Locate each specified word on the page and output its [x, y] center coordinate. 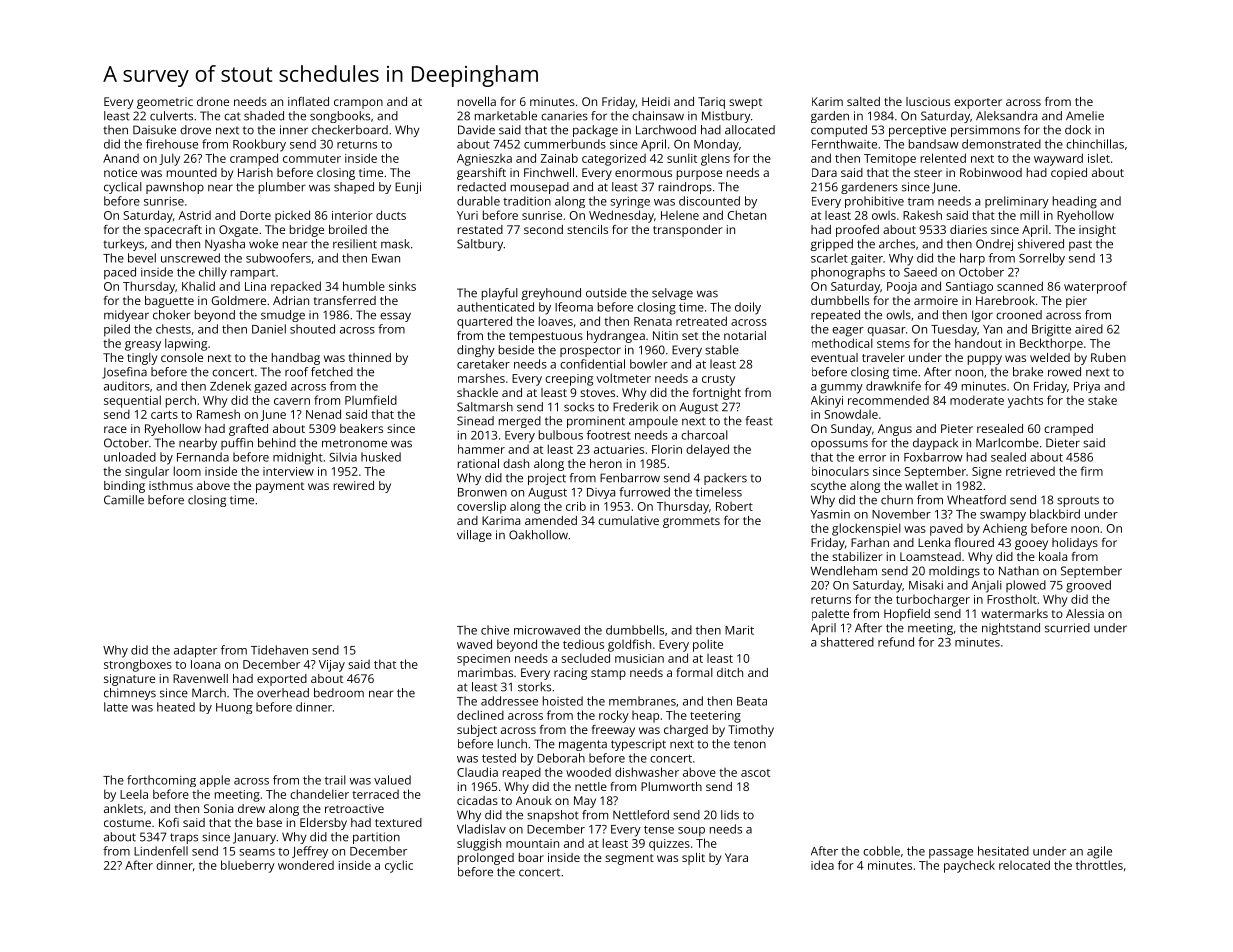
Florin [667, 449]
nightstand [1011, 629]
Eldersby [323, 824]
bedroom [339, 693]
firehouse [172, 144]
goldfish [629, 645]
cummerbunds [565, 144]
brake [1028, 372]
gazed [270, 387]
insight [1097, 231]
